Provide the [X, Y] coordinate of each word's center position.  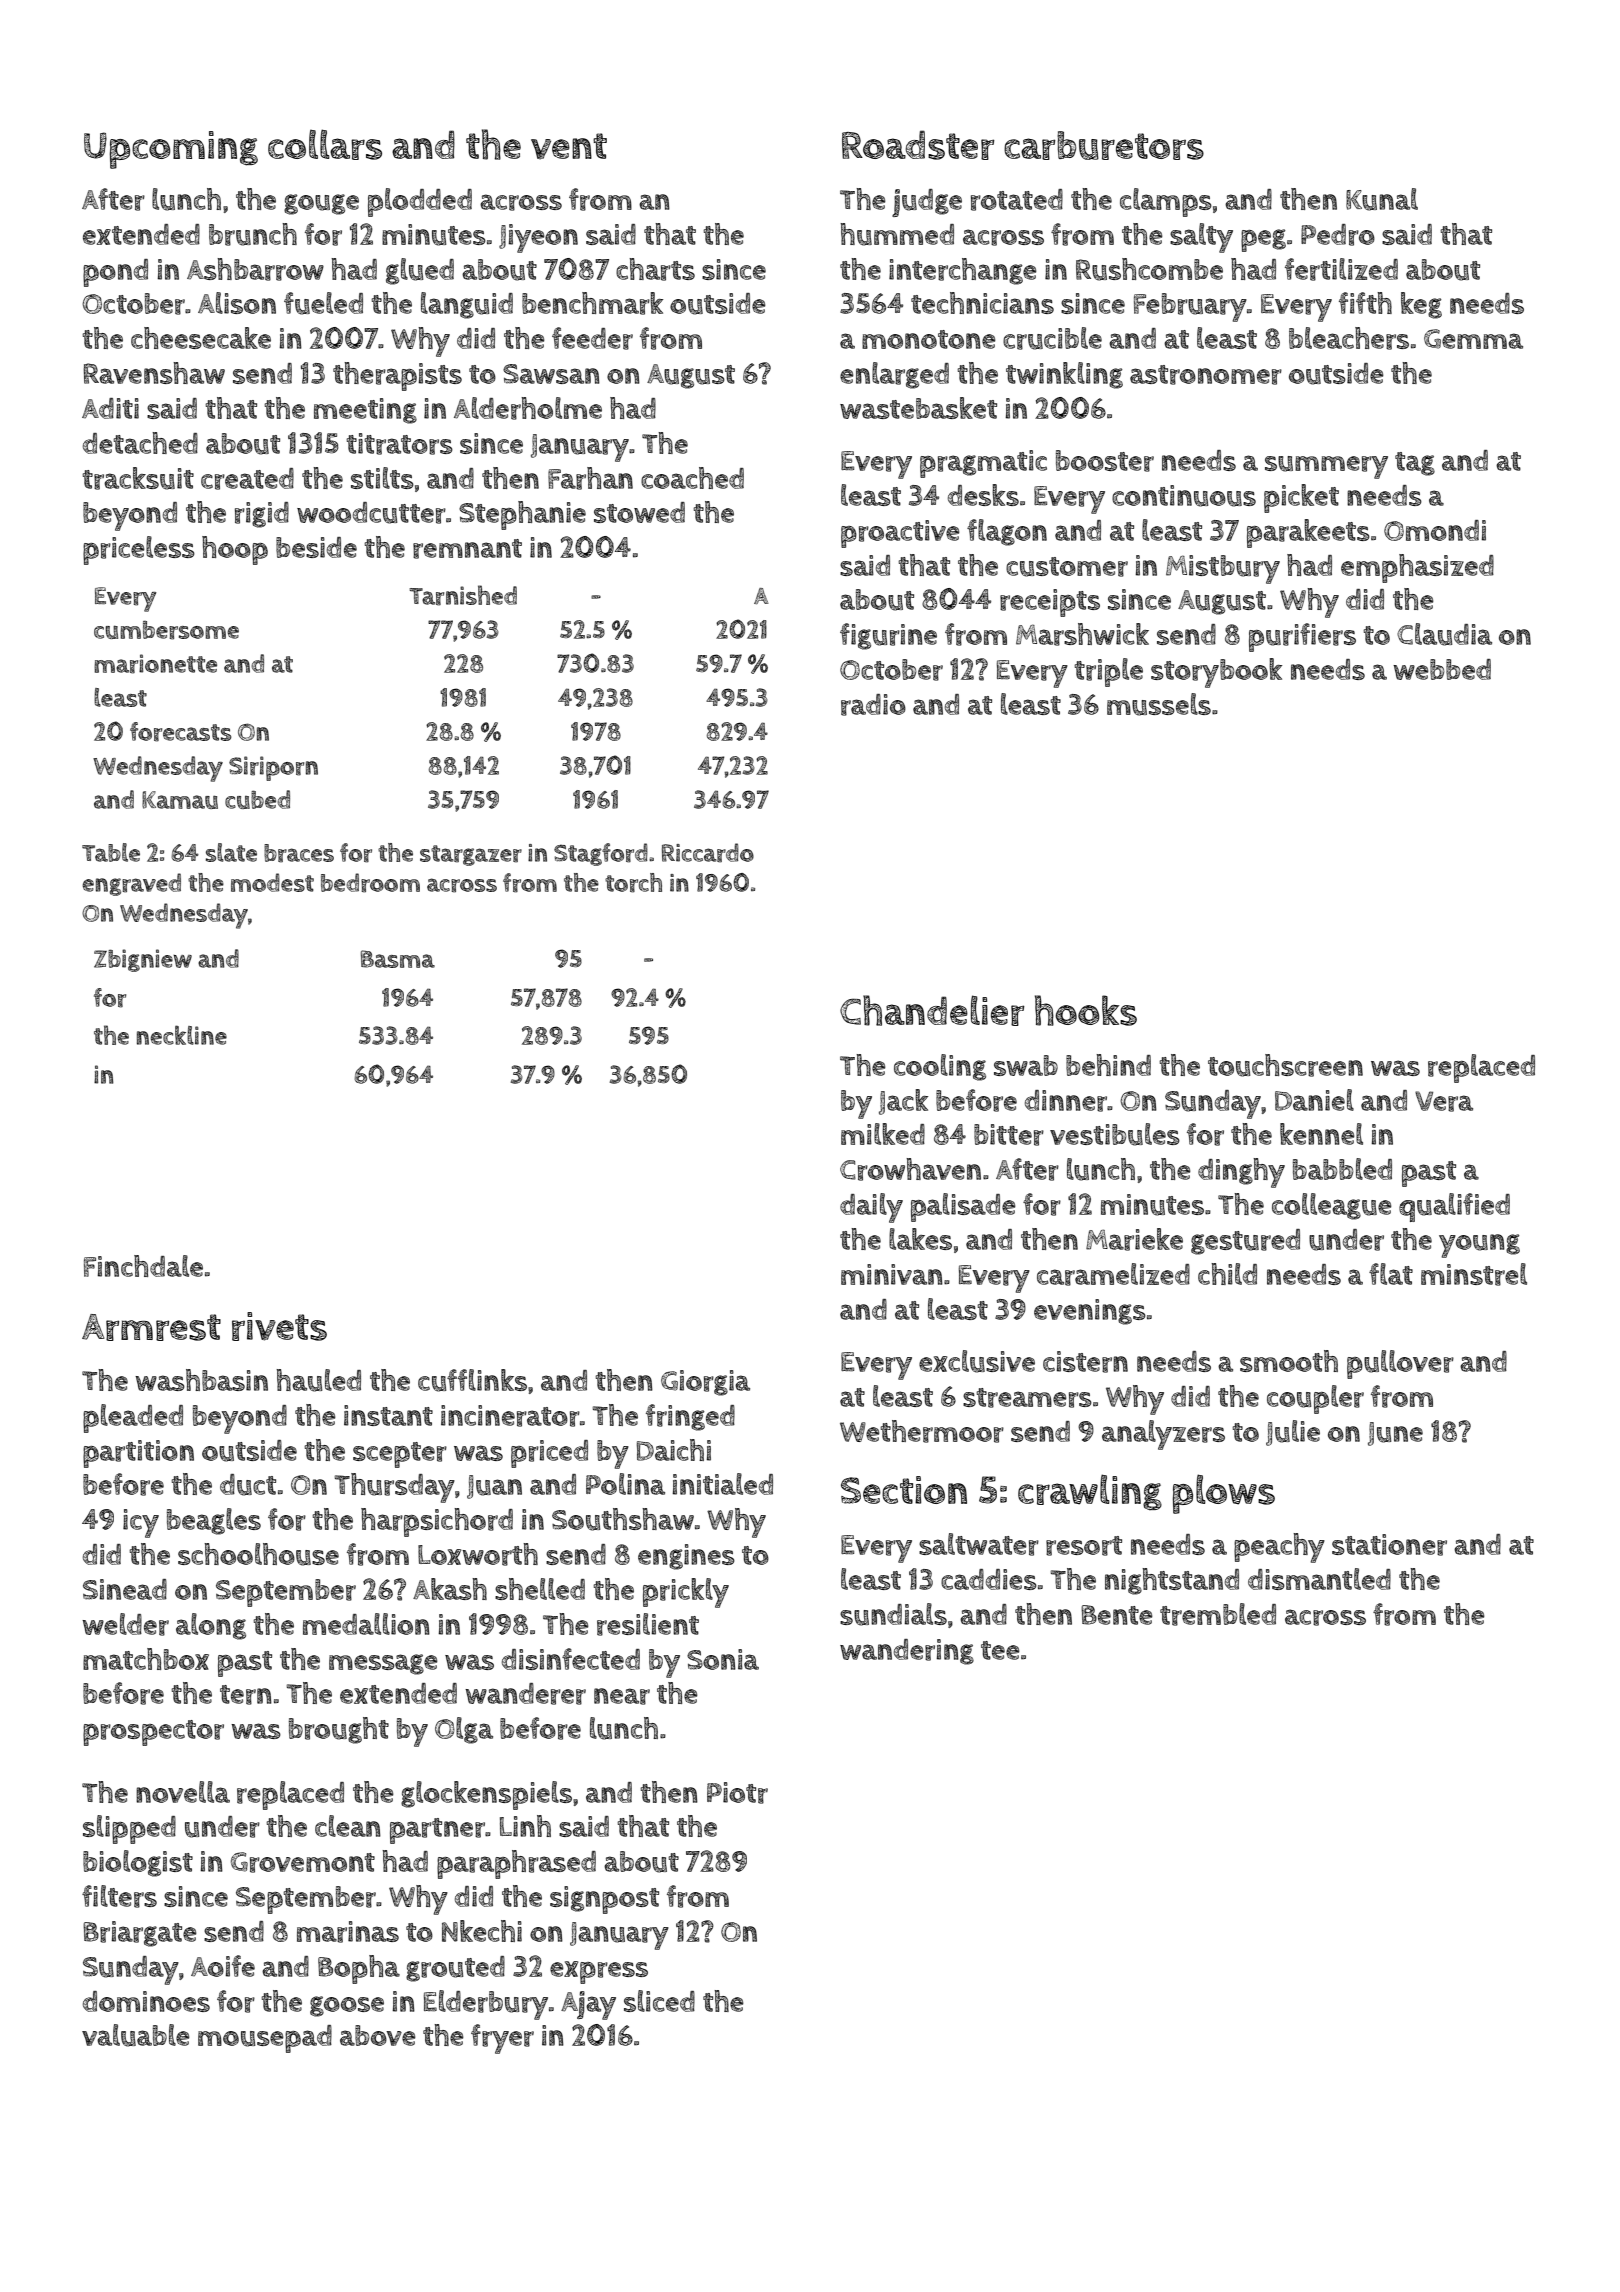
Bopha [359, 1969]
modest [272, 882]
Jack [903, 1102]
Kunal [1382, 199]
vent [569, 146]
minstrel [1474, 1274]
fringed [690, 1417]
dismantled [1319, 1579]
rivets [279, 1326]
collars [325, 144]
